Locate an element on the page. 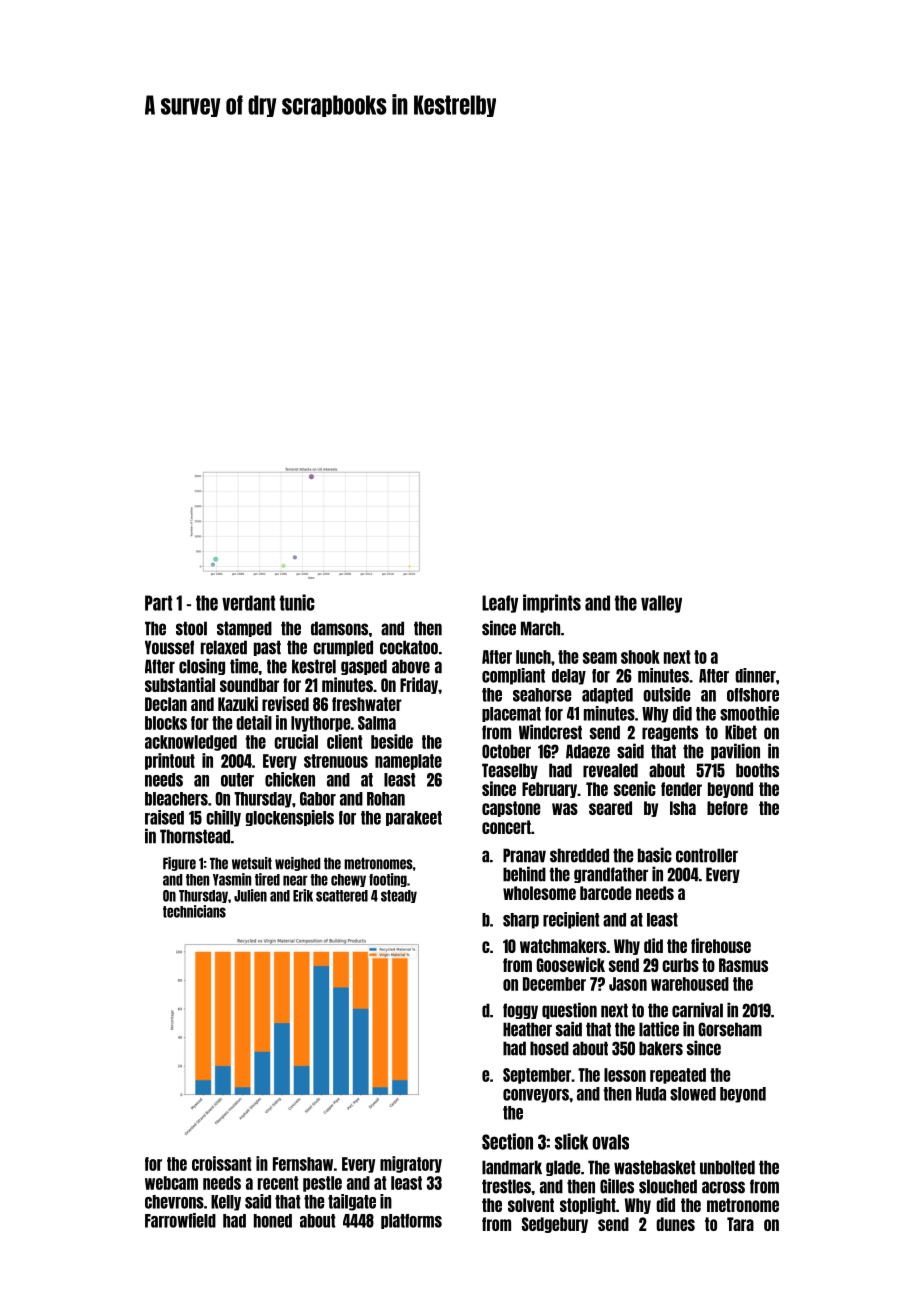 The width and height of the document is (924, 1314). tunic is located at coordinates (297, 602).
